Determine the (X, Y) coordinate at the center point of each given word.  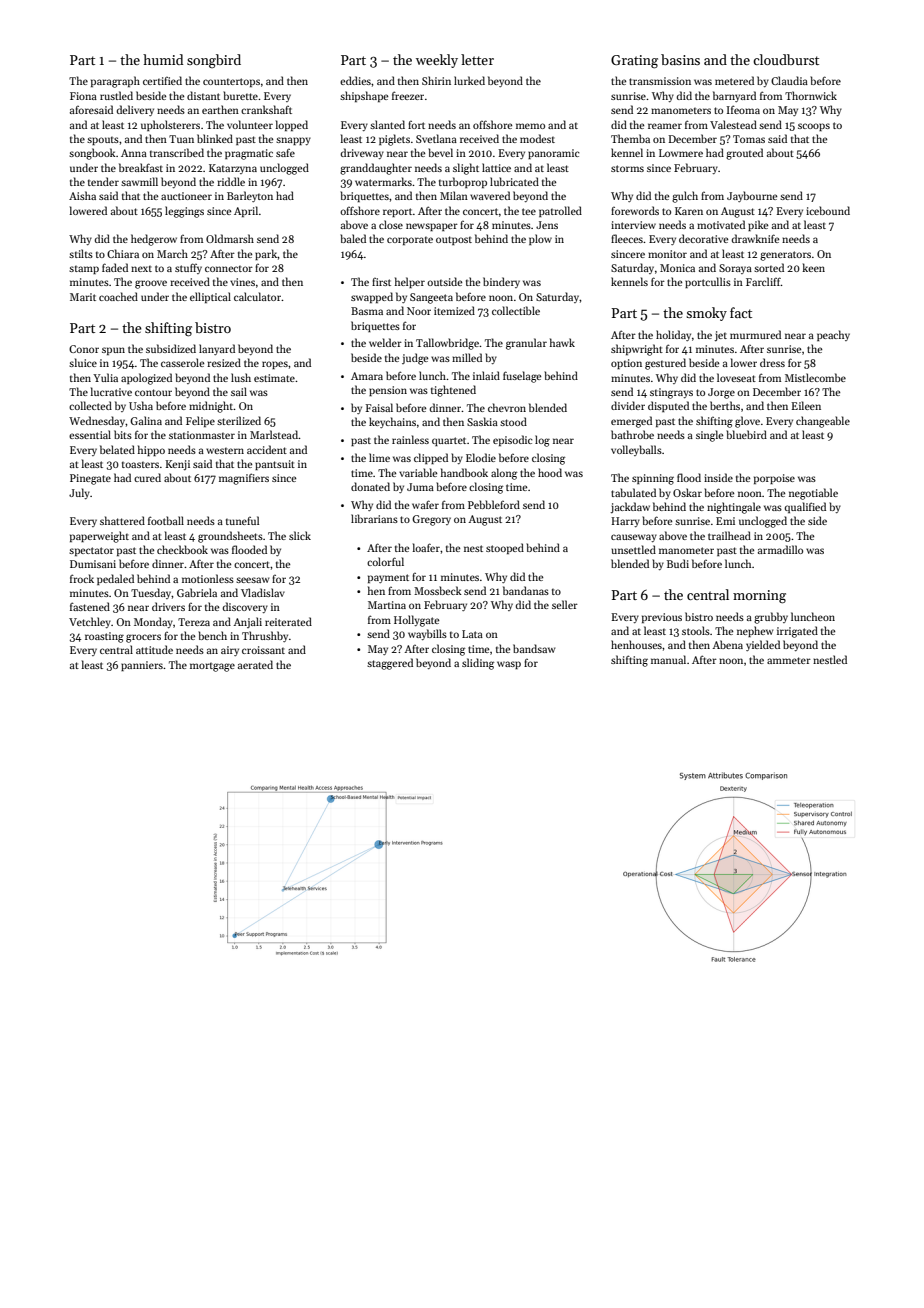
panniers (142, 666)
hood (550, 472)
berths (725, 405)
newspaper (432, 227)
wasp (509, 665)
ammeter (789, 660)
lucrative (111, 391)
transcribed (177, 152)
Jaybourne (752, 196)
